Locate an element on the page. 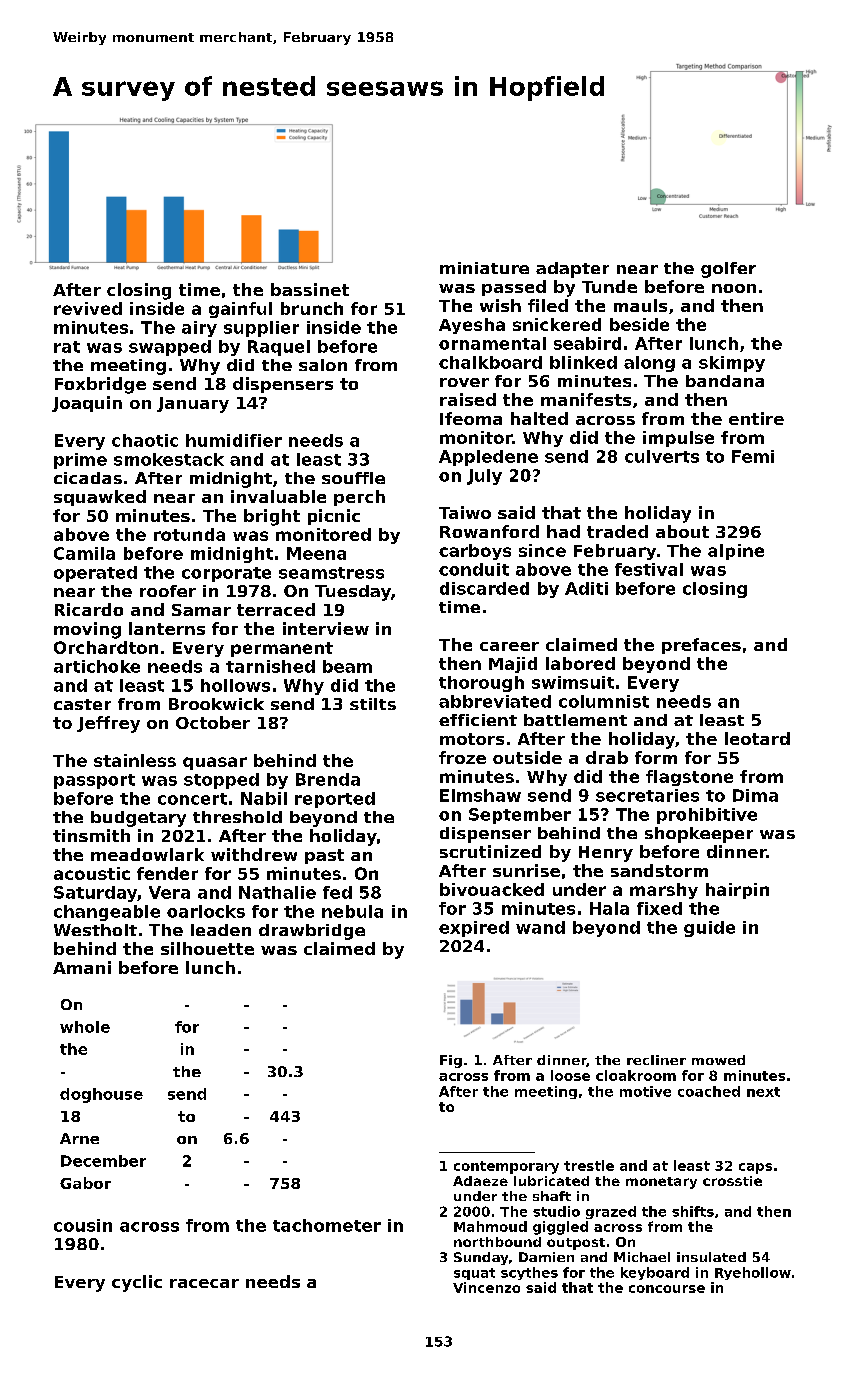  halted is located at coordinates (539, 418).
